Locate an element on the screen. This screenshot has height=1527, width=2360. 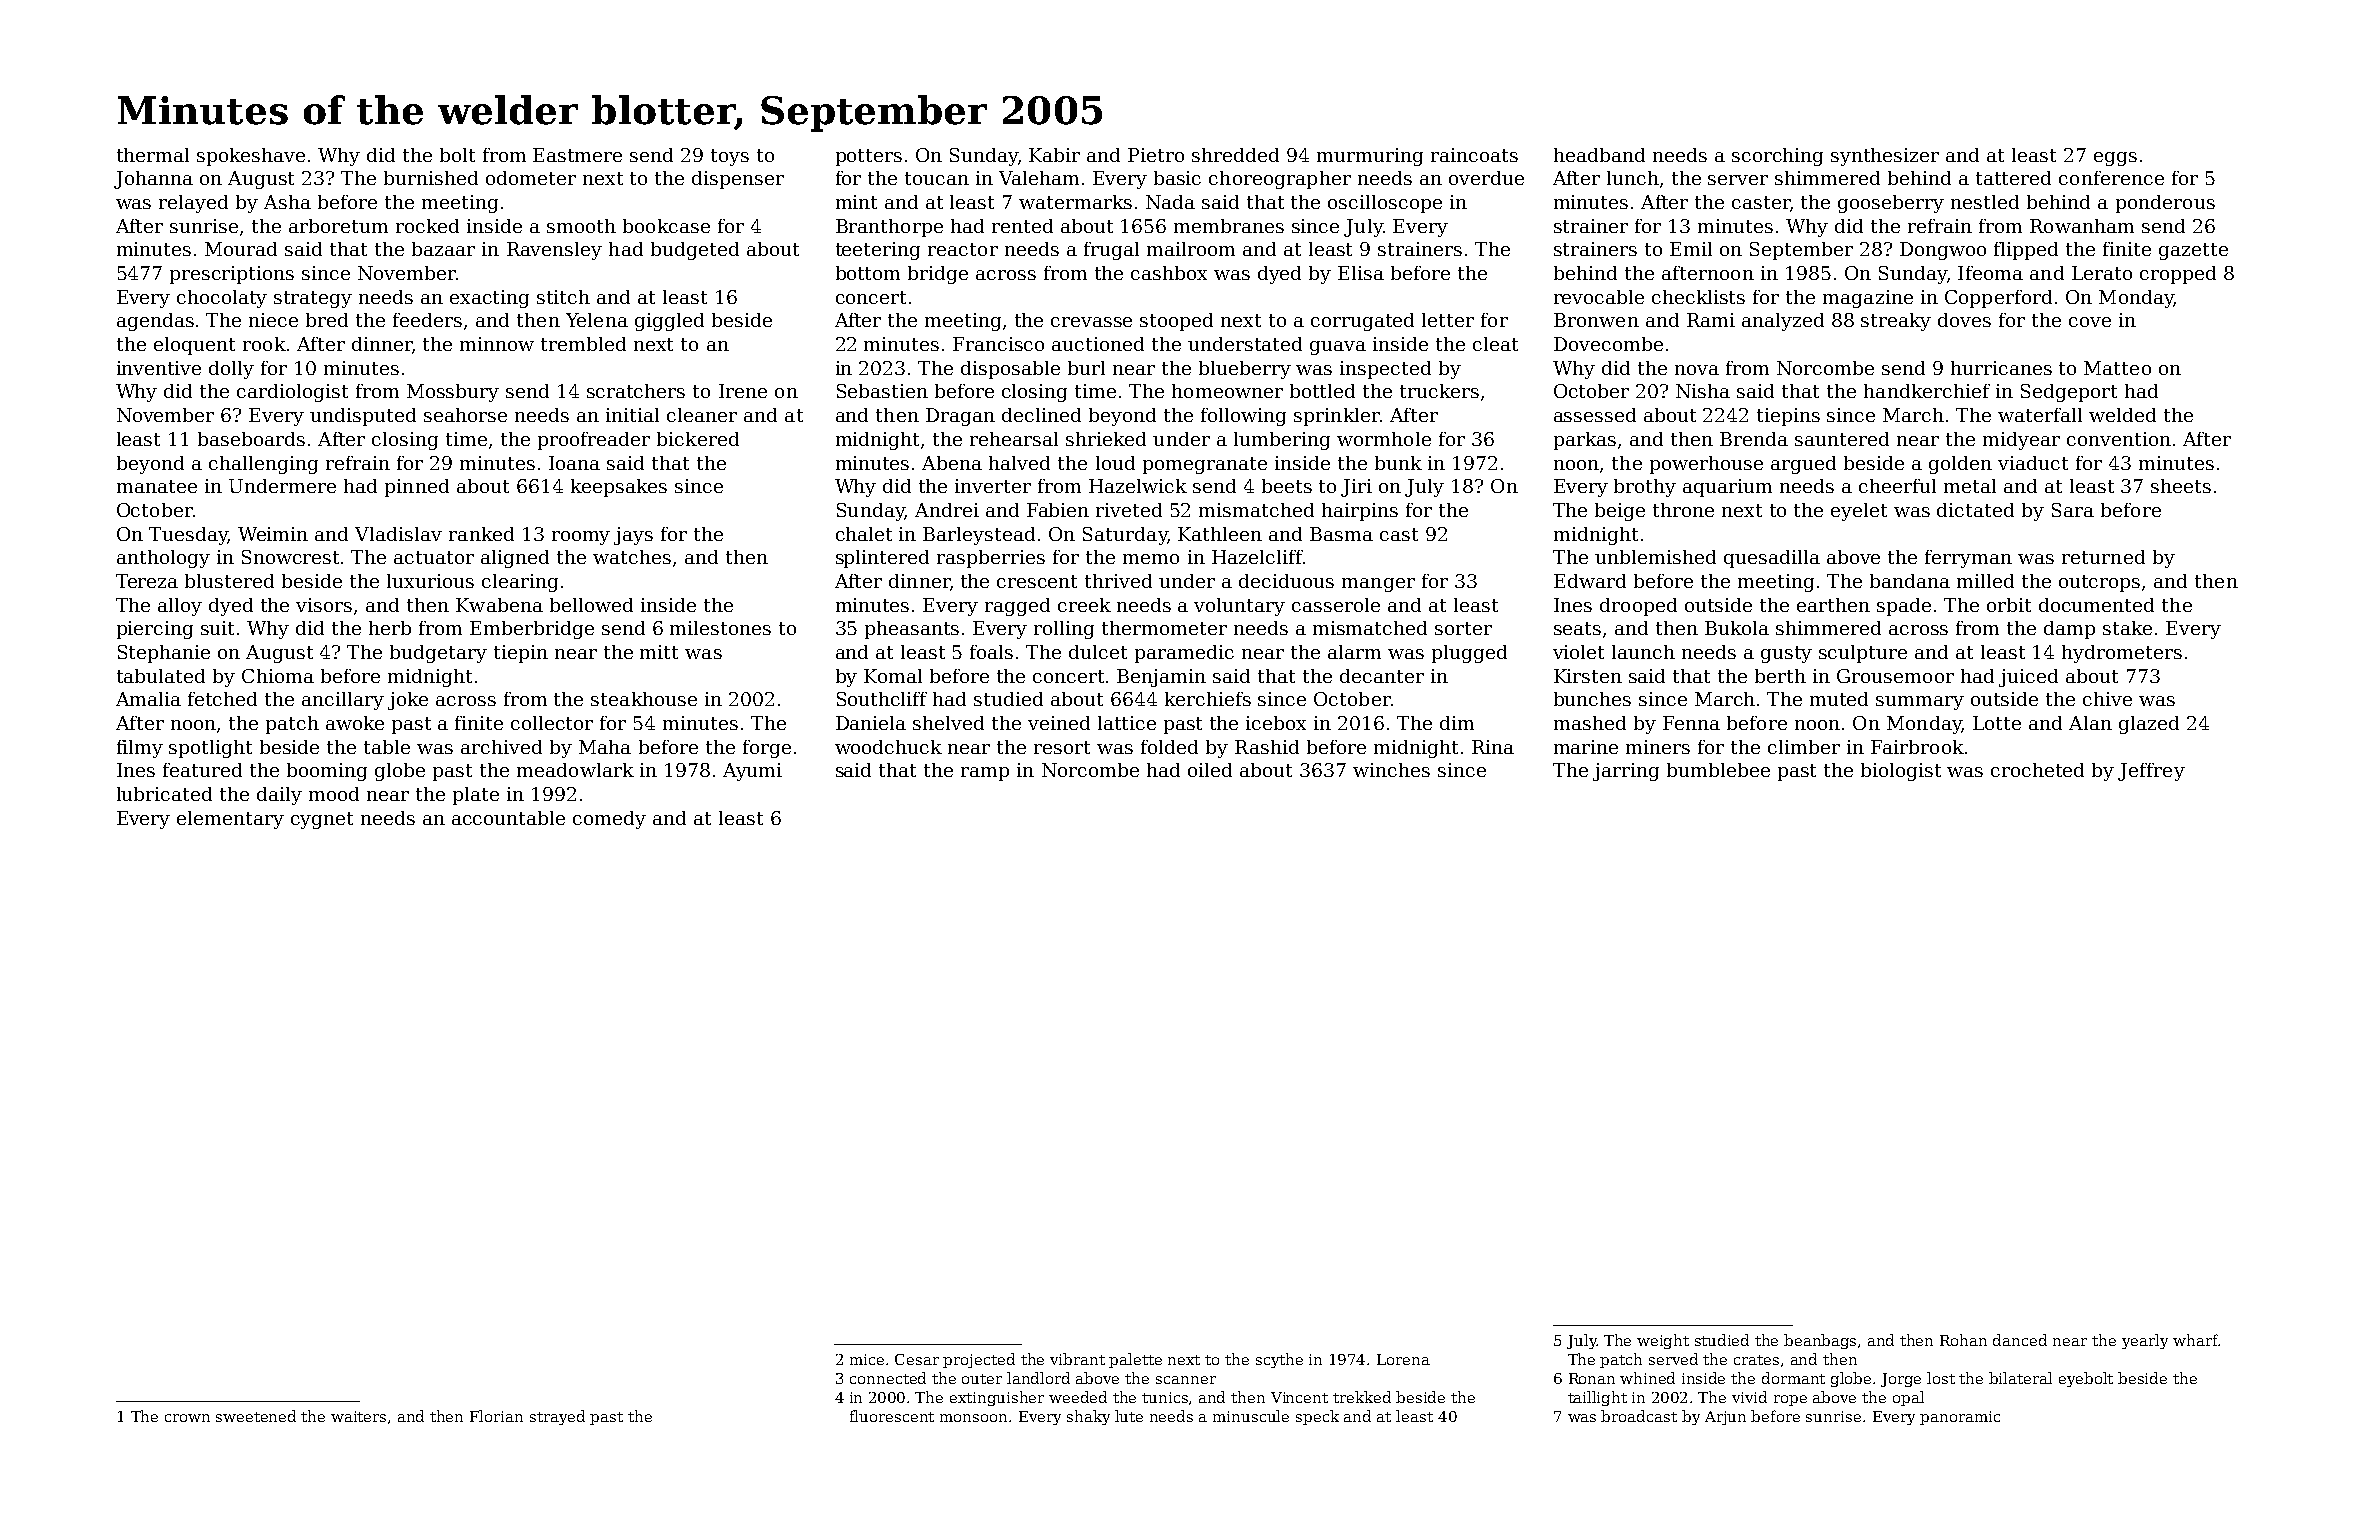
dolly is located at coordinates (231, 370).
